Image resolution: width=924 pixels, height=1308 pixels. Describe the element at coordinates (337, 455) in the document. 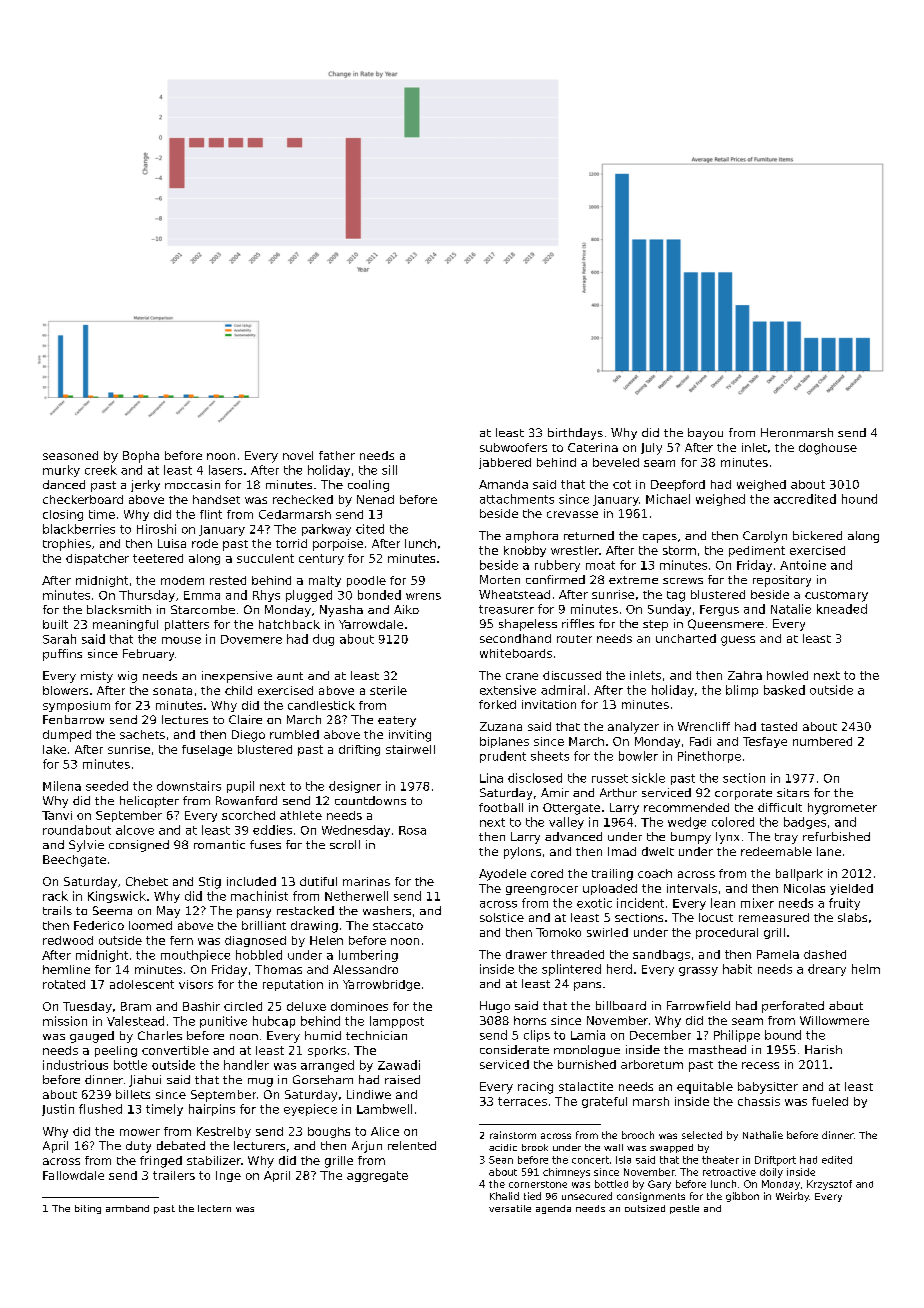

I see `father` at that location.
